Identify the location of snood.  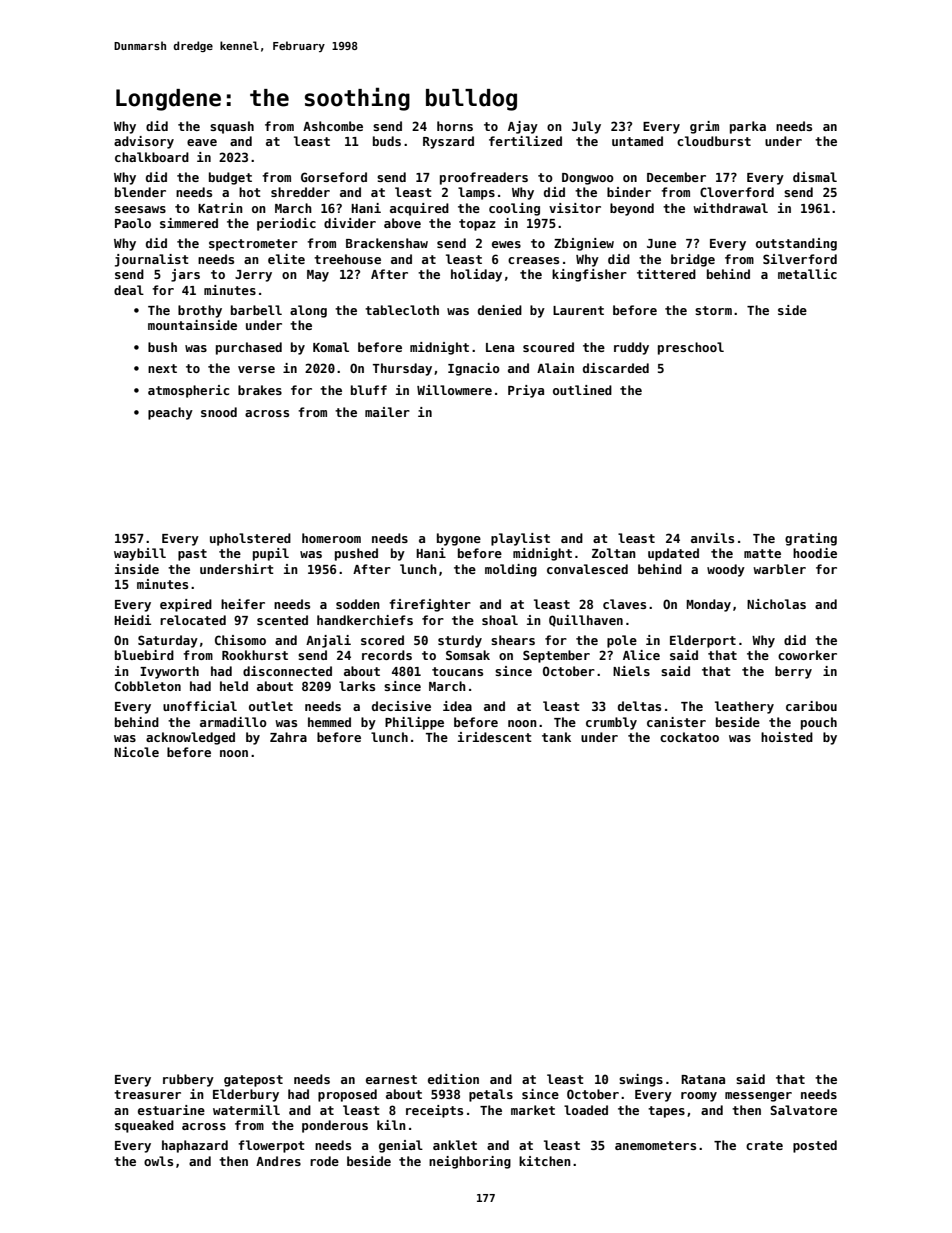
(219, 412).
